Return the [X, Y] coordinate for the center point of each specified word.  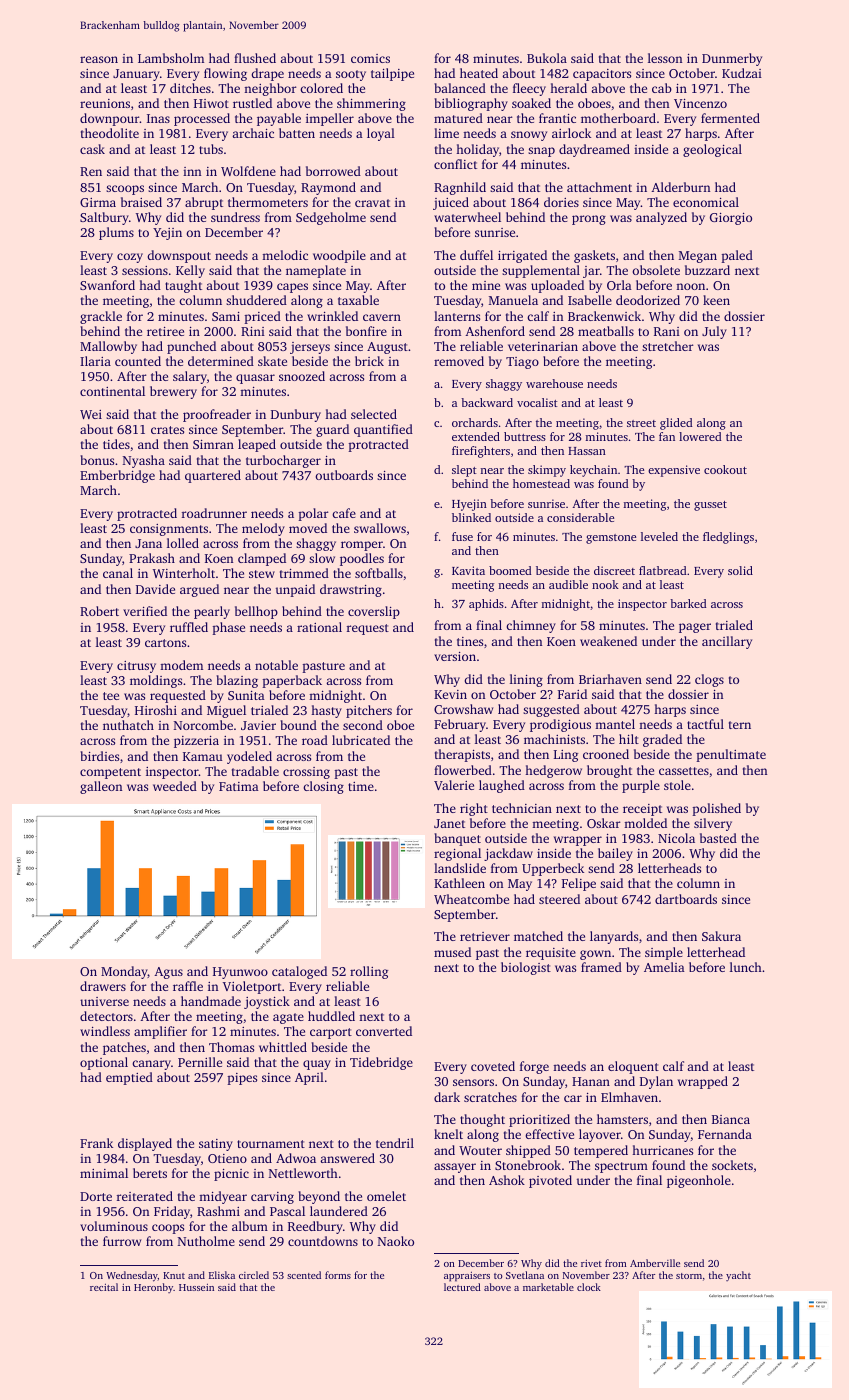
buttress [525, 436]
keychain [593, 471]
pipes [242, 1079]
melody [263, 529]
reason [99, 59]
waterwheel [467, 217]
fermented [730, 118]
